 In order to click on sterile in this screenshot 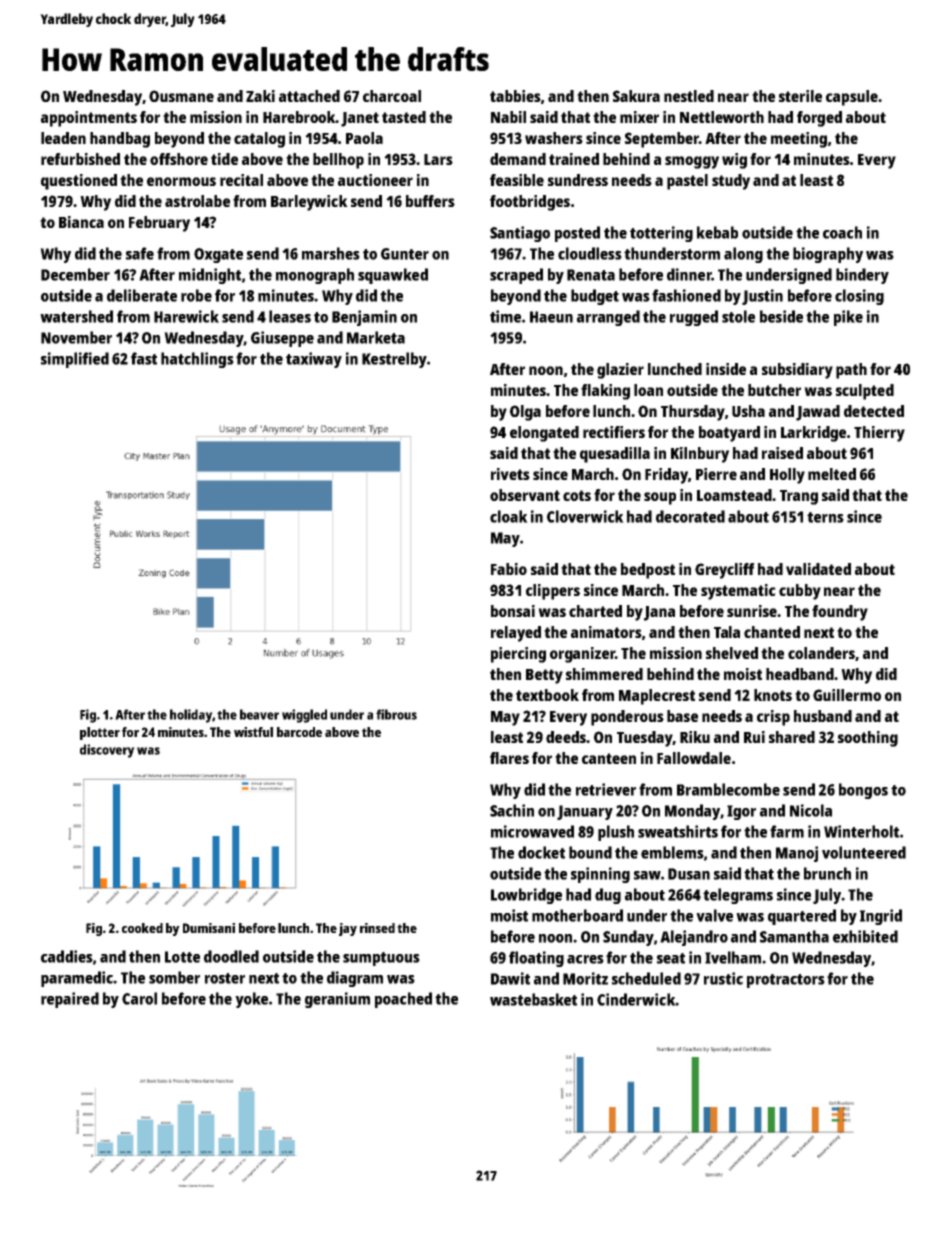, I will do `click(800, 96)`.
